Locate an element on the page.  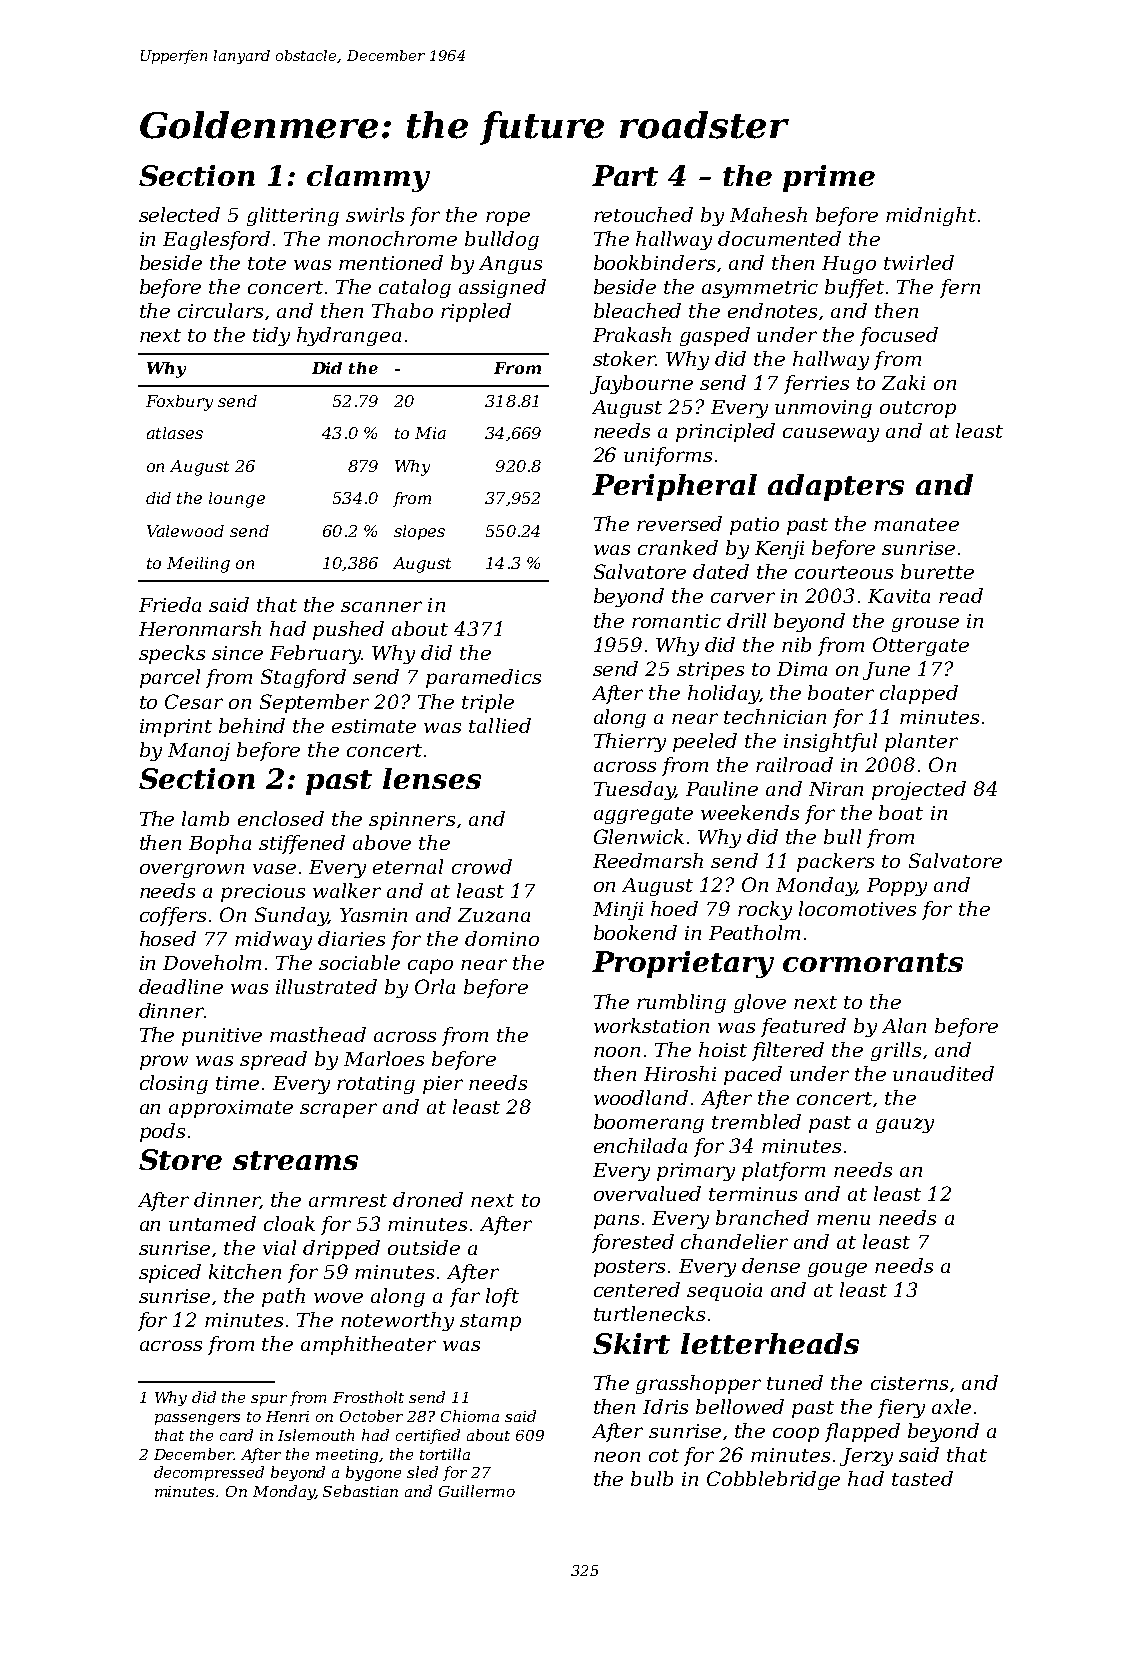
Marloes is located at coordinates (384, 1058).
